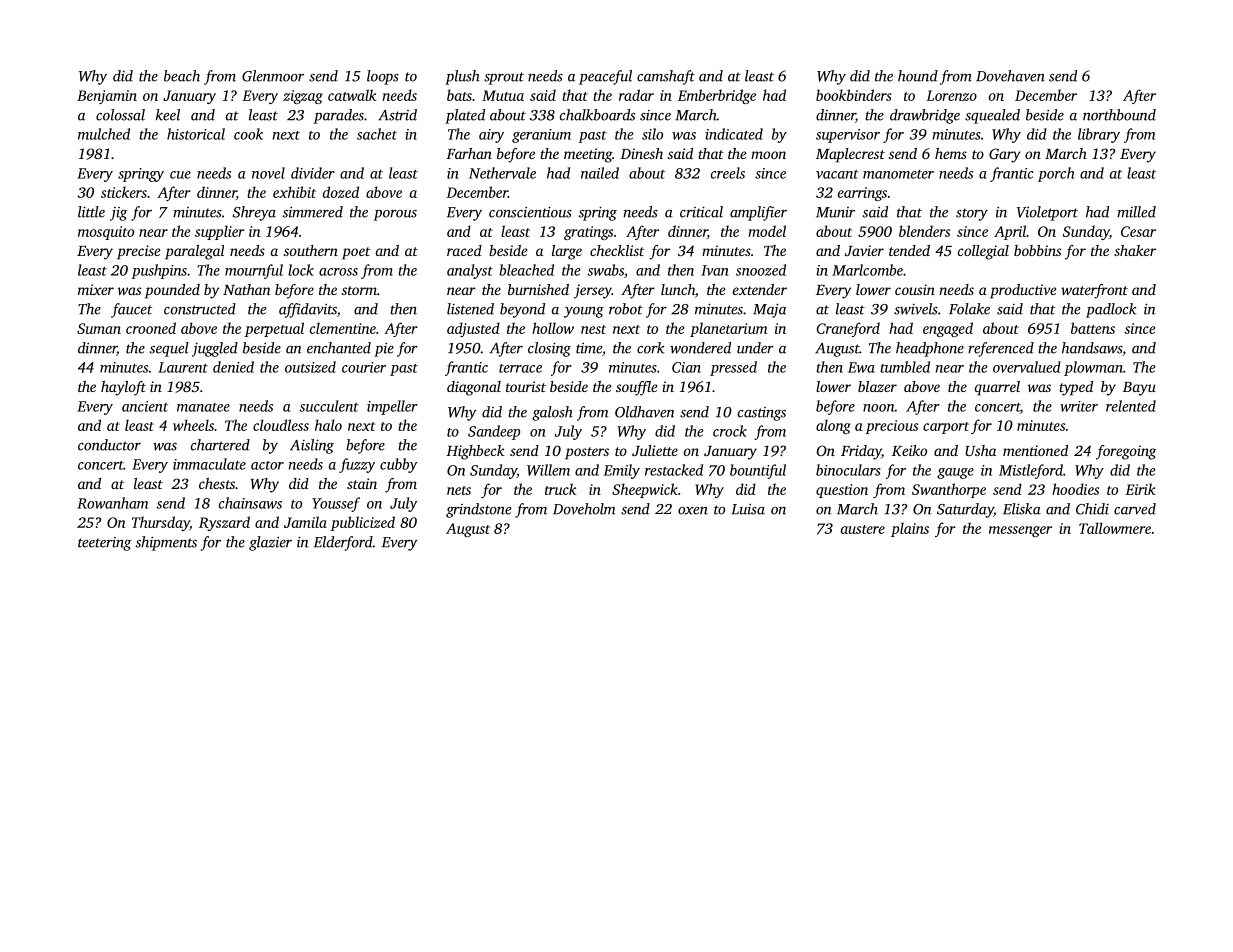  What do you see at coordinates (1126, 452) in the document?
I see `foregoing` at bounding box center [1126, 452].
